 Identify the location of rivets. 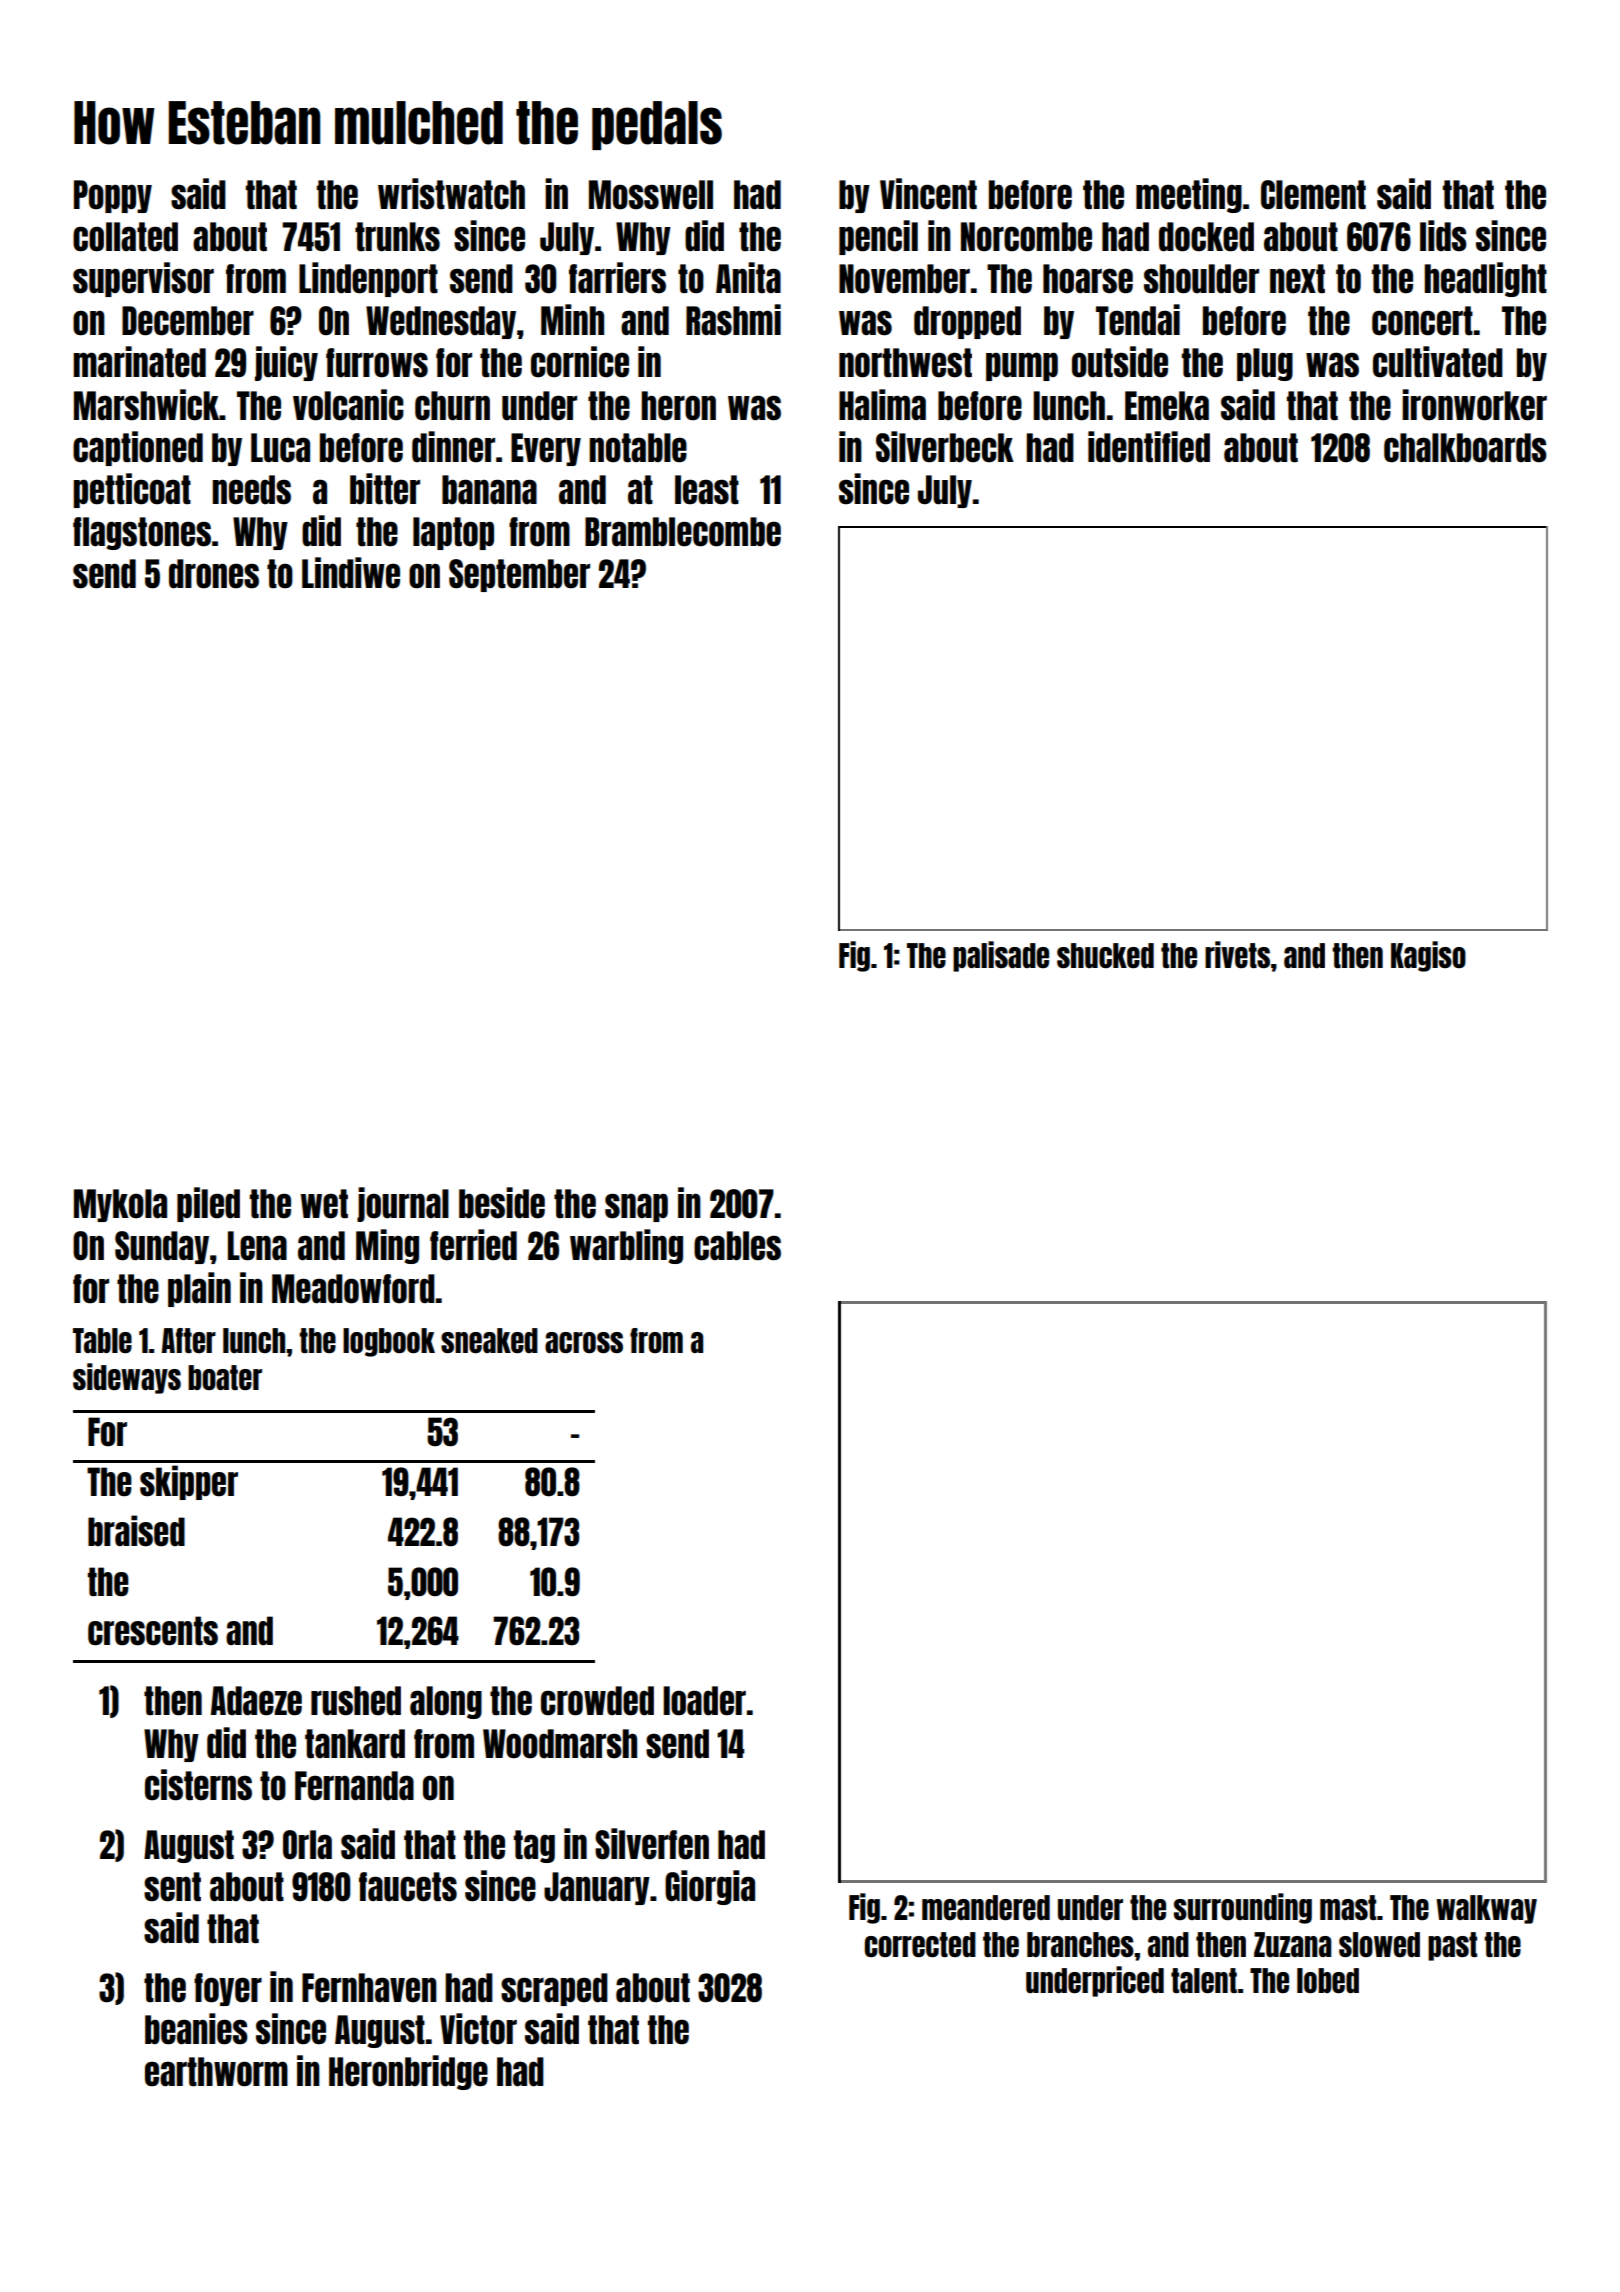
(1237, 954).
